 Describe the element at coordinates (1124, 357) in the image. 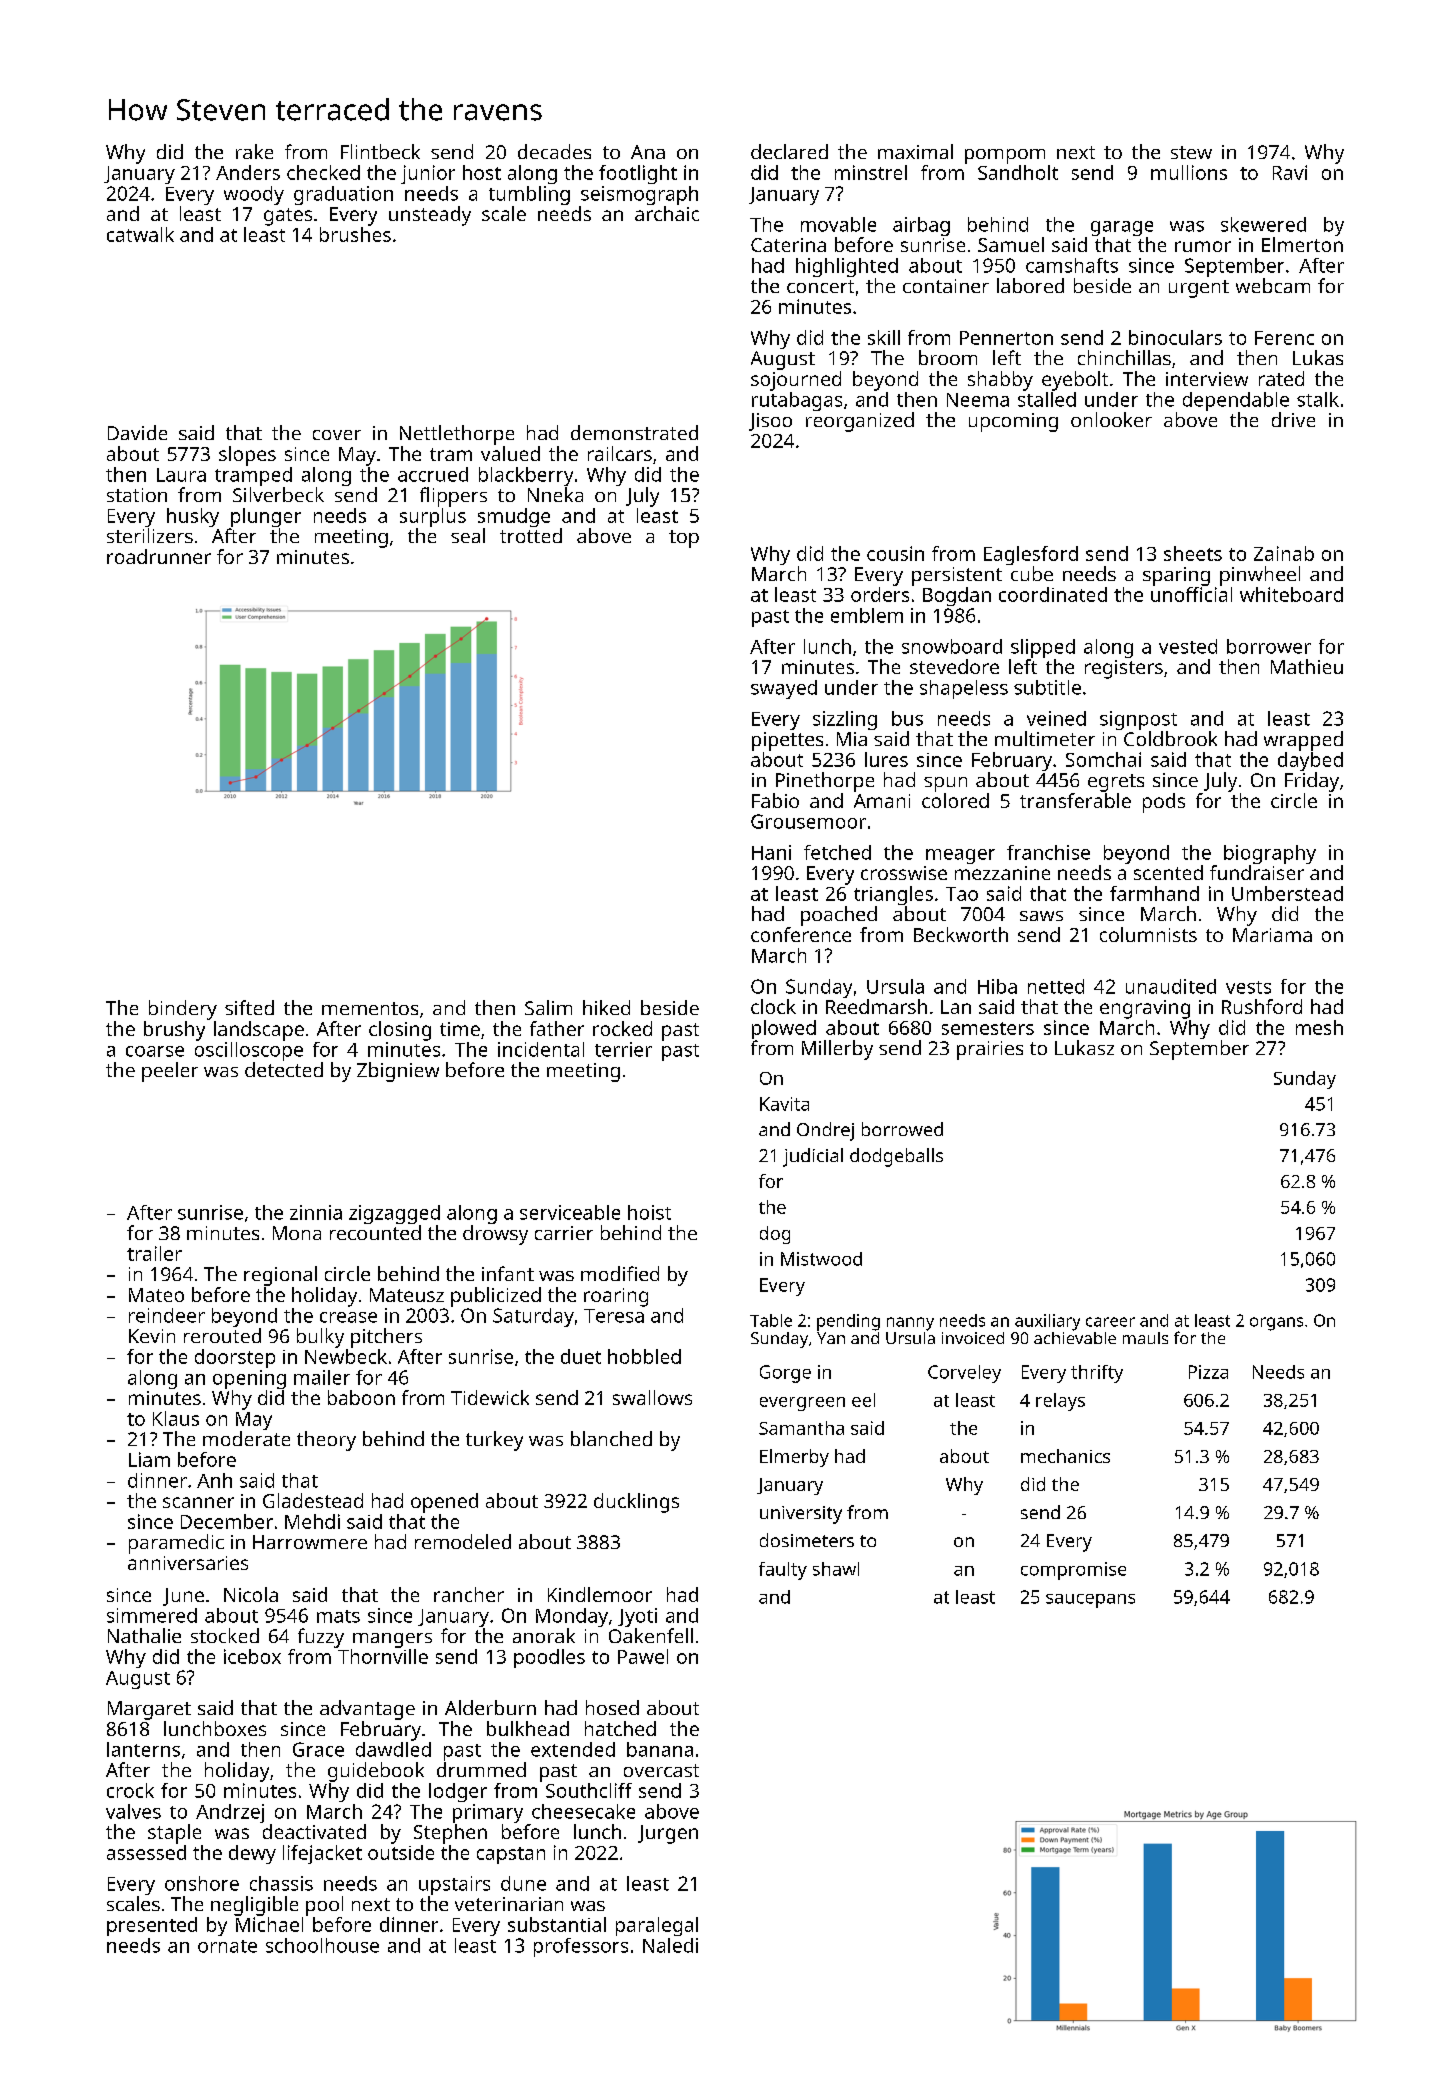

I see `chinchillas` at that location.
